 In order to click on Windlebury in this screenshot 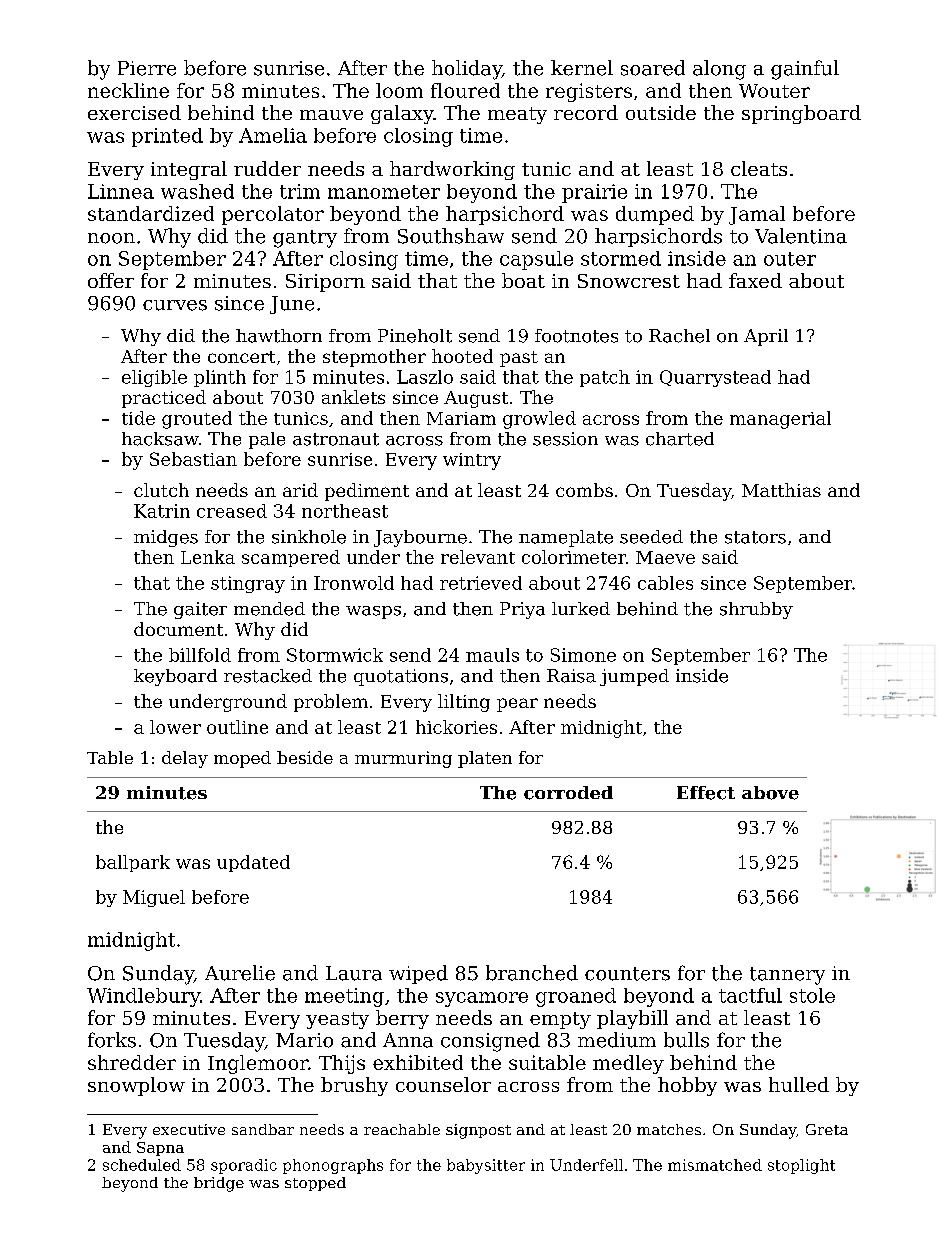, I will do `click(143, 997)`.
